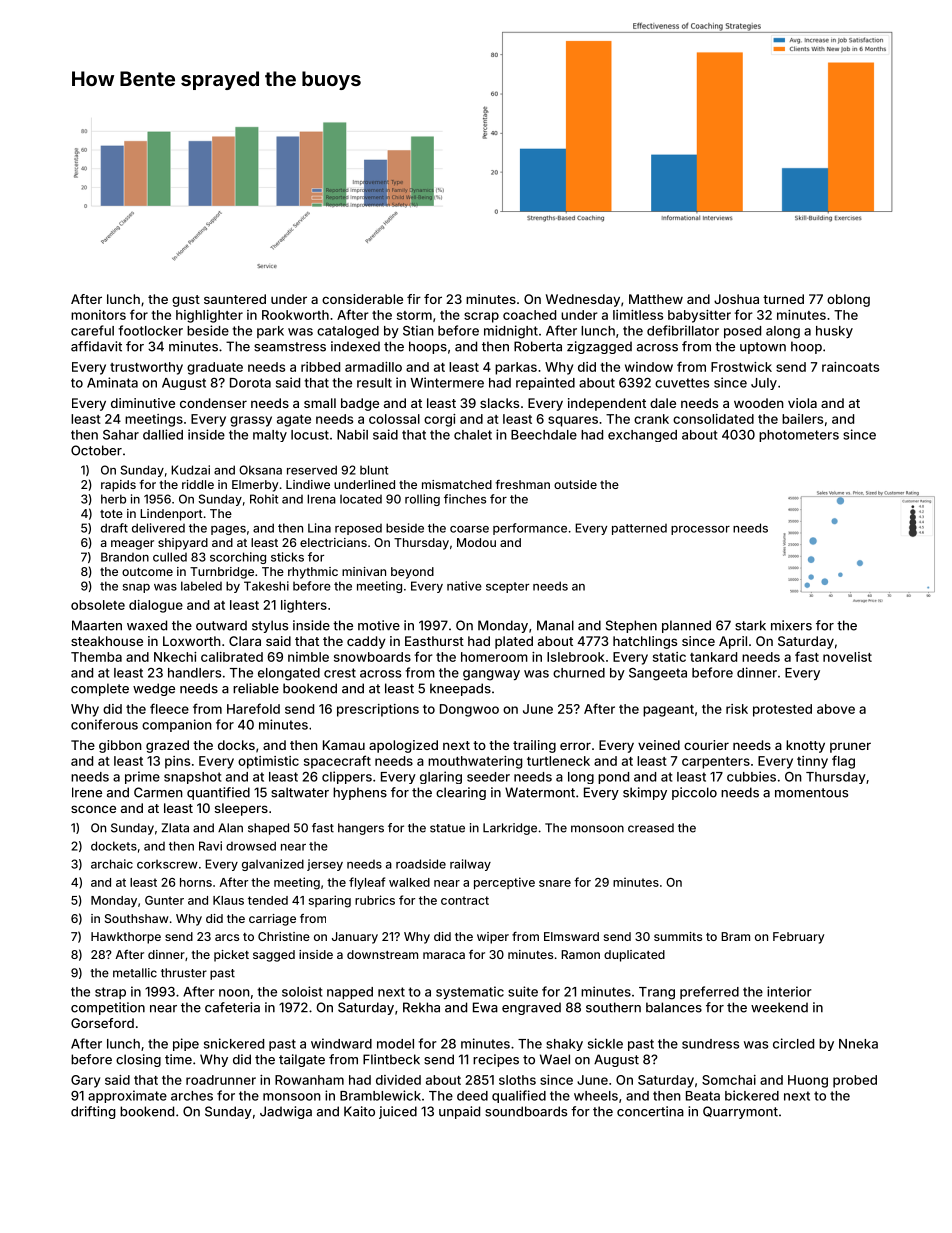 This image has height=1233, width=952. What do you see at coordinates (789, 991) in the image?
I see `interior` at bounding box center [789, 991].
